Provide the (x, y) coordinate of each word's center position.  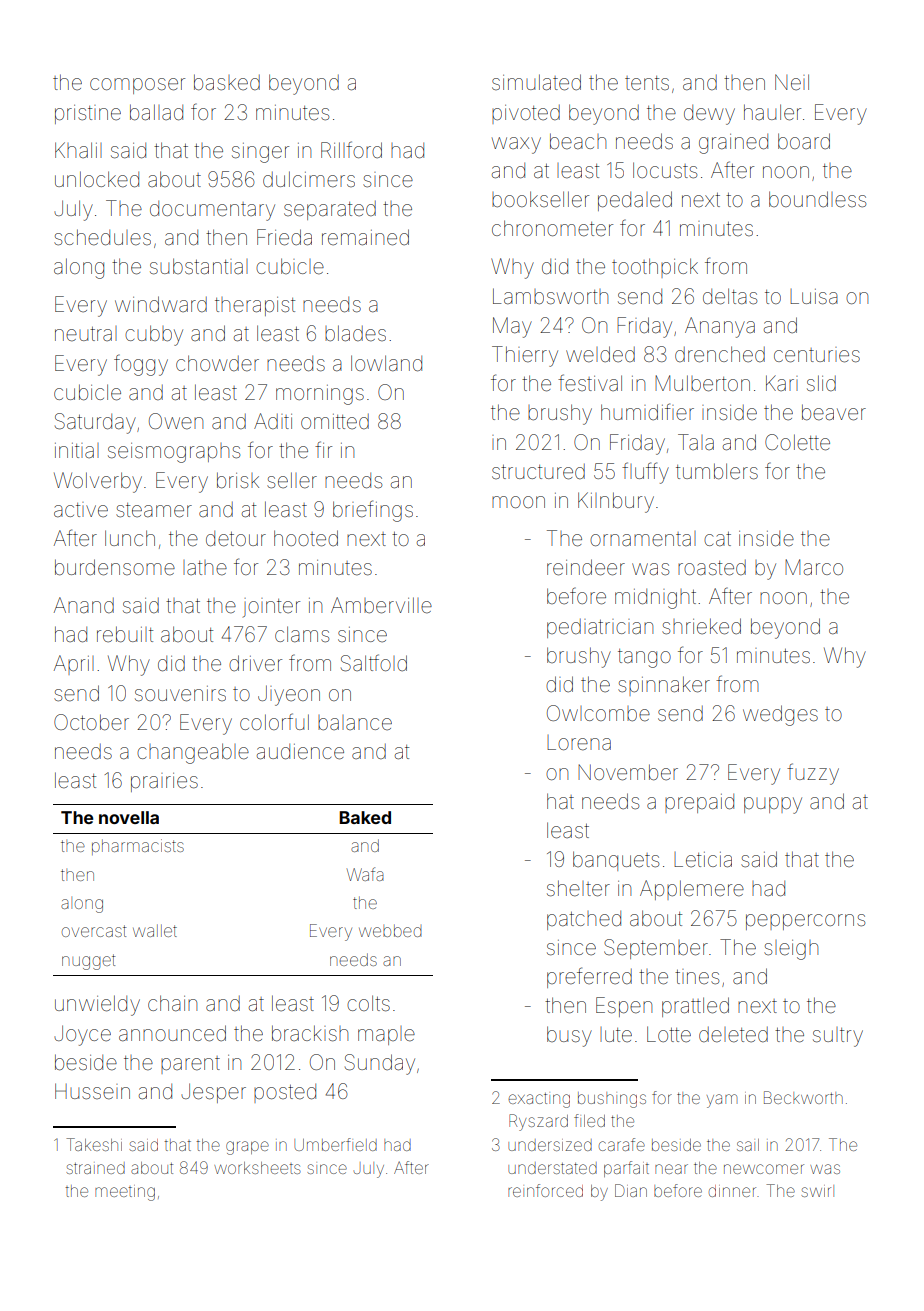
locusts (665, 170)
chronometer (552, 228)
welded (600, 354)
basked (227, 82)
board (804, 141)
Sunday (380, 1064)
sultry (838, 1037)
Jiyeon (289, 695)
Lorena (579, 743)
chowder (217, 363)
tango (644, 658)
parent (190, 1065)
